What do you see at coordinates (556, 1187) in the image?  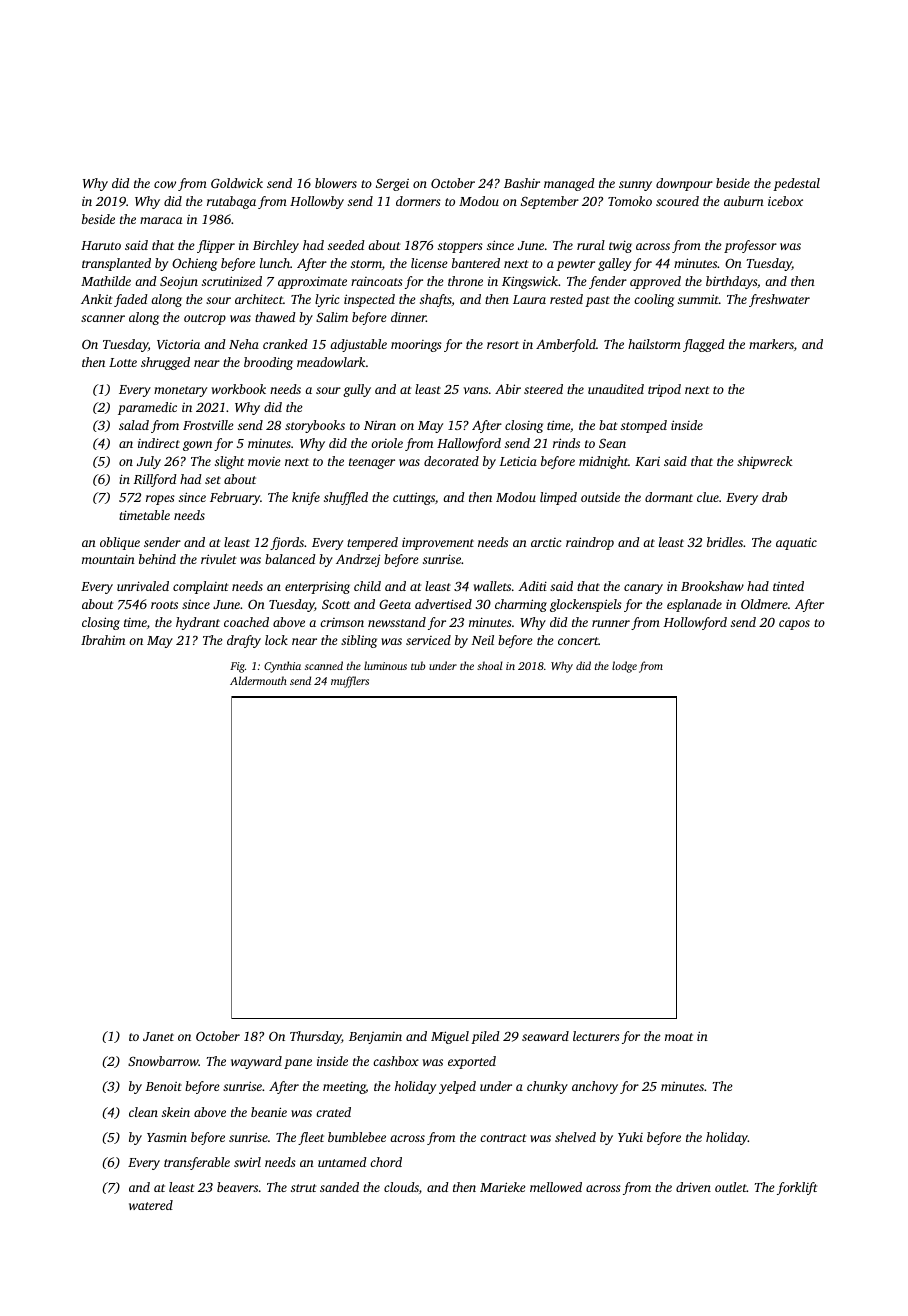 I see `mellowed` at bounding box center [556, 1187].
